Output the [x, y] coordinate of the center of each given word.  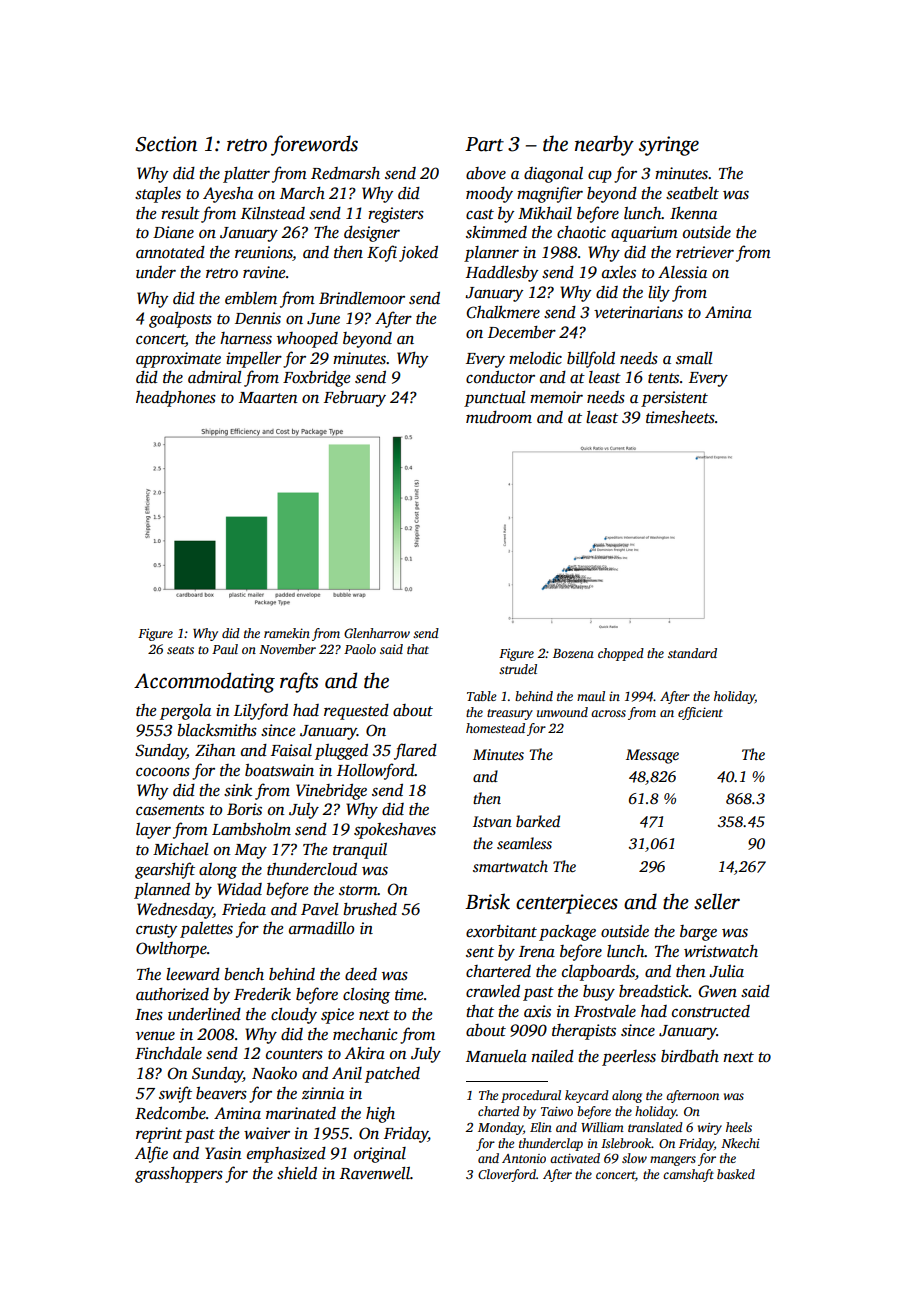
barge [698, 933]
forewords [314, 145]
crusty [156, 931]
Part [484, 144]
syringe [669, 146]
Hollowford [376, 771]
